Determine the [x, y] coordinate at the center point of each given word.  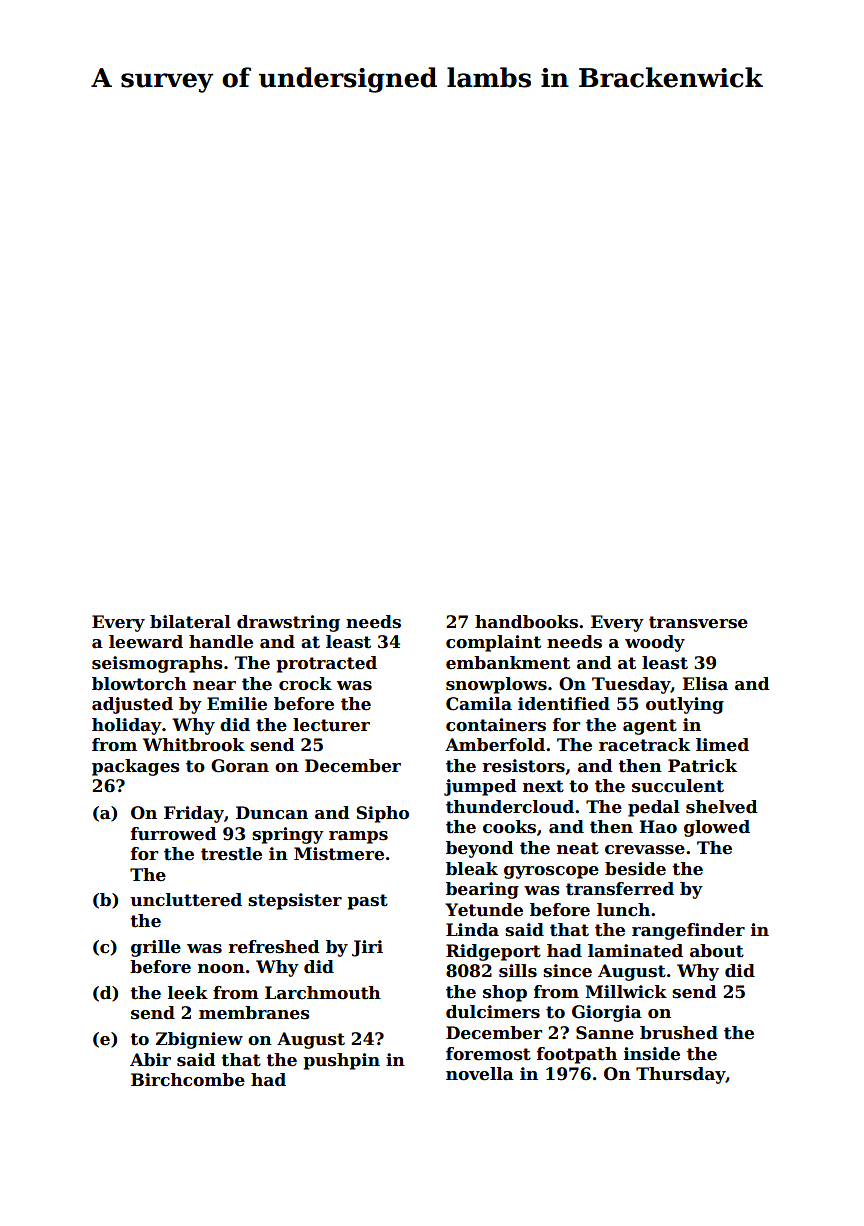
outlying [685, 705]
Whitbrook [194, 745]
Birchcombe [188, 1080]
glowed [717, 828]
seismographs [157, 664]
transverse [698, 622]
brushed [679, 1033]
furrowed [173, 834]
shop [505, 993]
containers [496, 725]
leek [188, 993]
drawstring [288, 623]
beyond [479, 849]
